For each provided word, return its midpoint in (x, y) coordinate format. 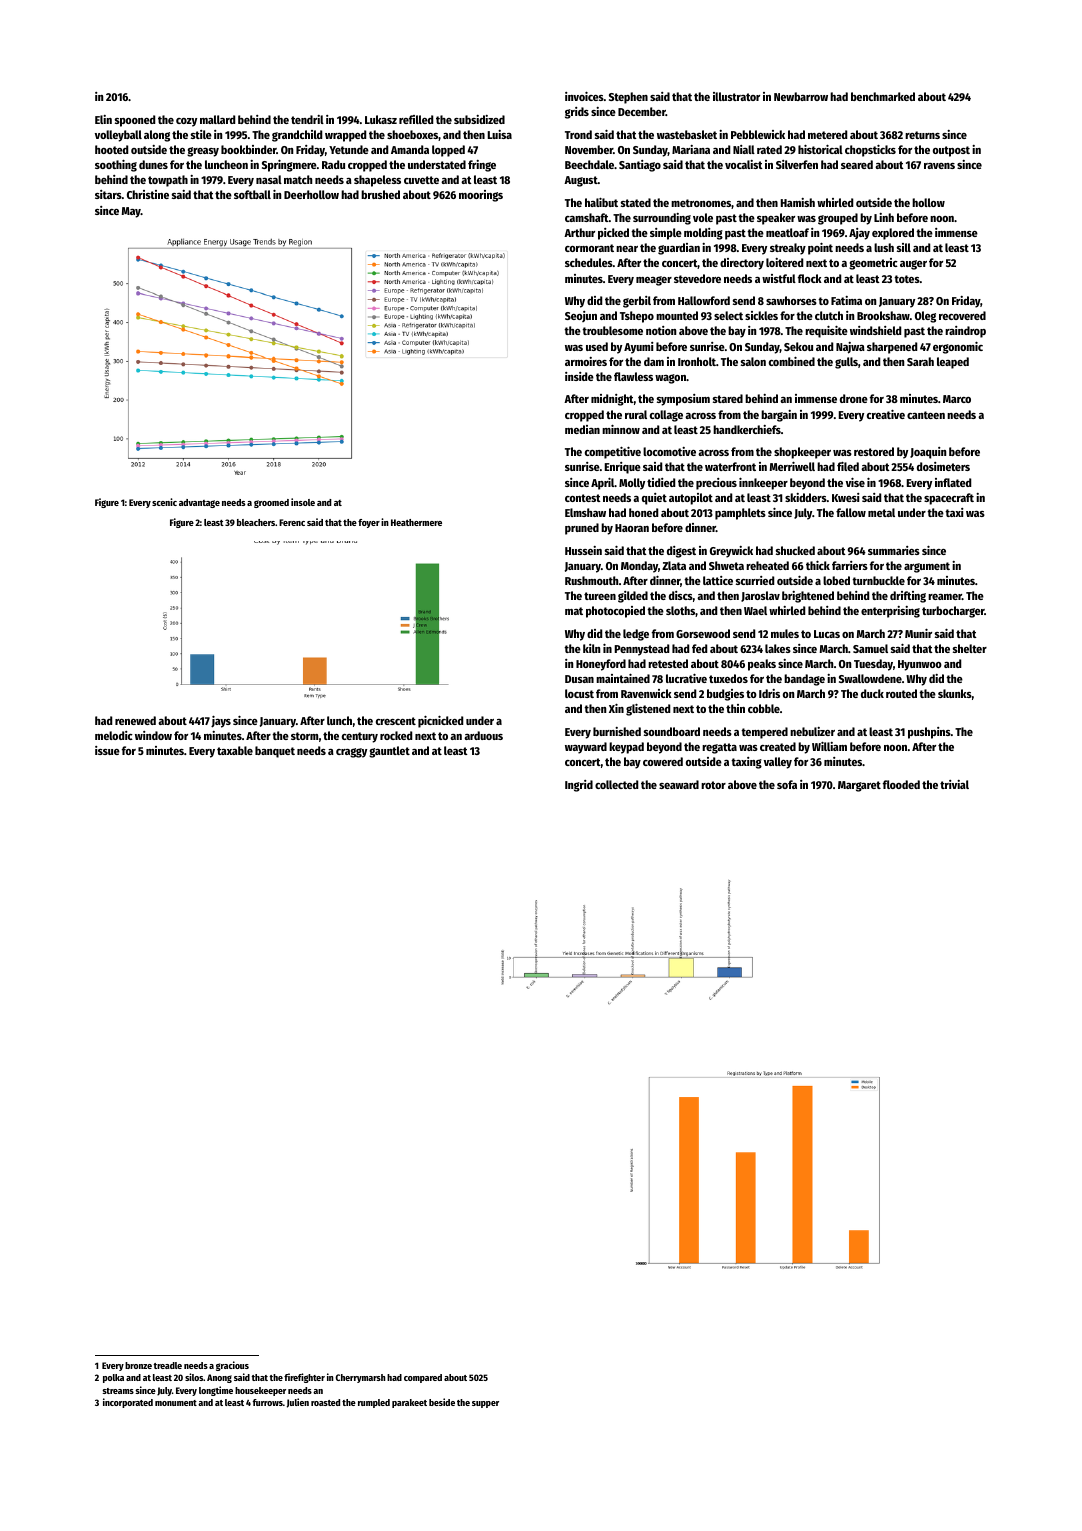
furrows (268, 1402)
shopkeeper (802, 453)
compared (423, 1378)
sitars (108, 194)
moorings (481, 196)
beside (442, 1402)
